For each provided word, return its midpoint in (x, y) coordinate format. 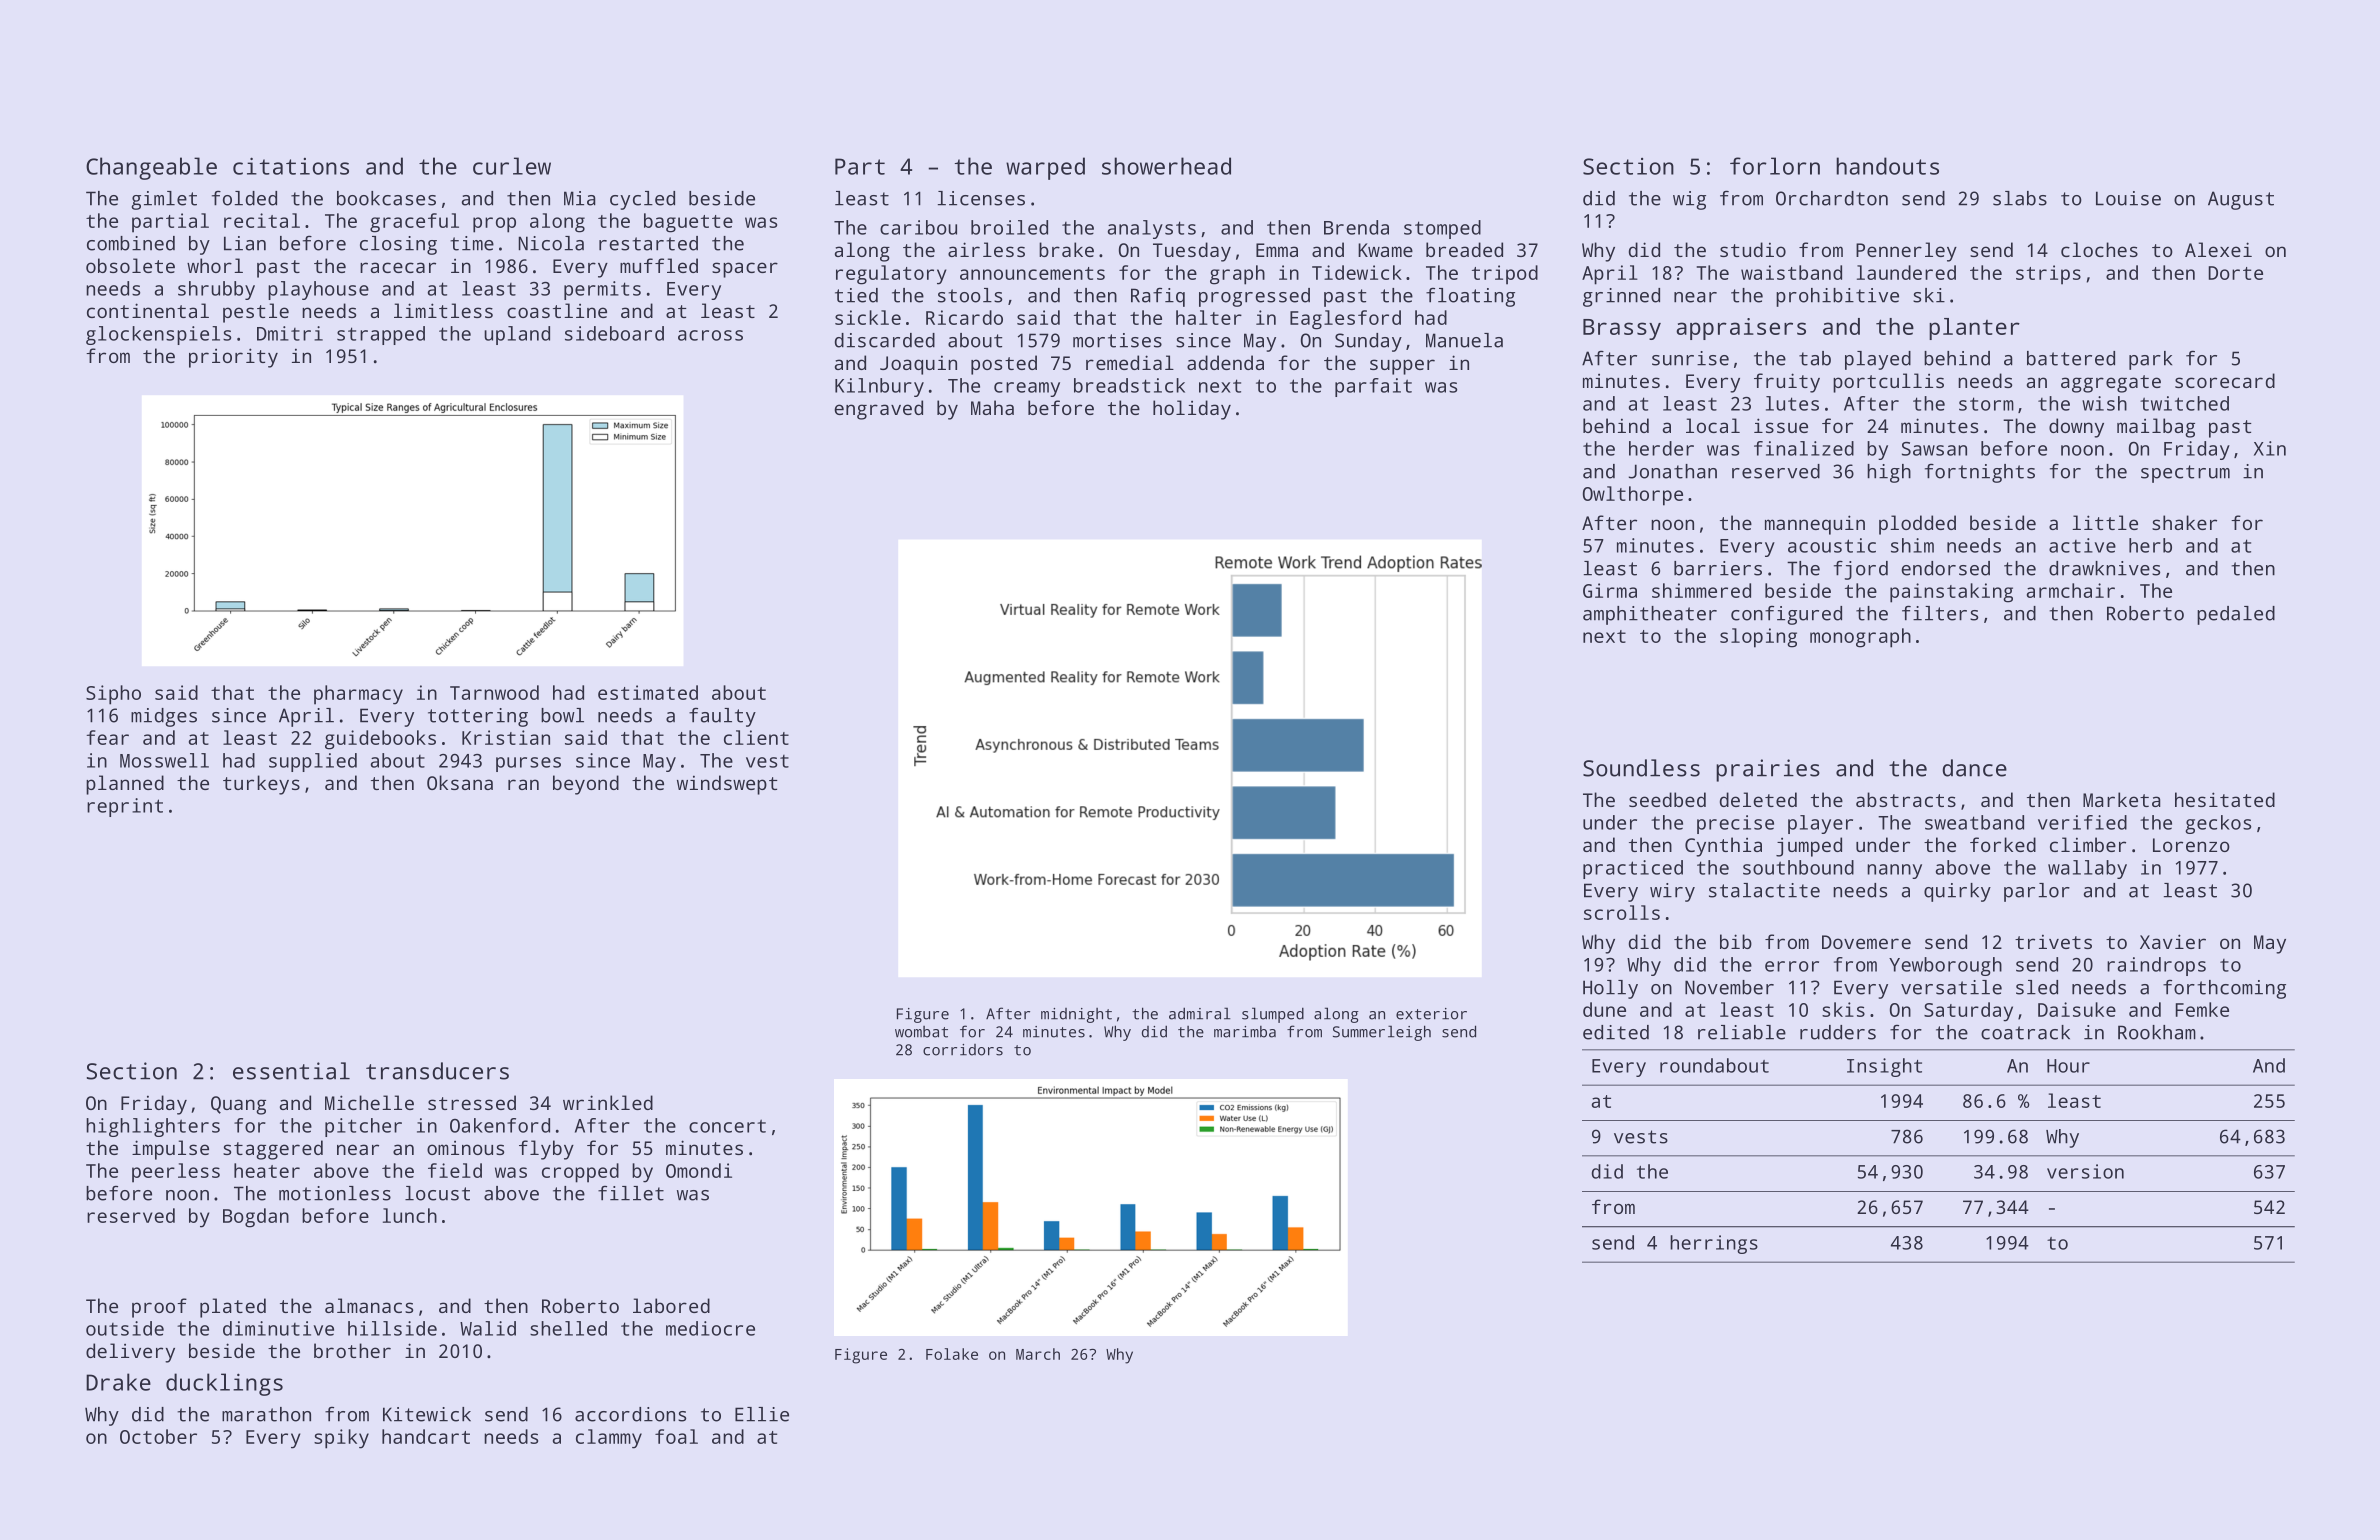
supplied (313, 762)
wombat (921, 1032)
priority (233, 358)
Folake (952, 1354)
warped (1045, 168)
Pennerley (1906, 252)
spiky (341, 1439)
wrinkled (608, 1102)
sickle (868, 317)
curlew (512, 166)
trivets (2053, 941)
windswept (727, 785)
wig (1689, 200)
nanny (1894, 871)
